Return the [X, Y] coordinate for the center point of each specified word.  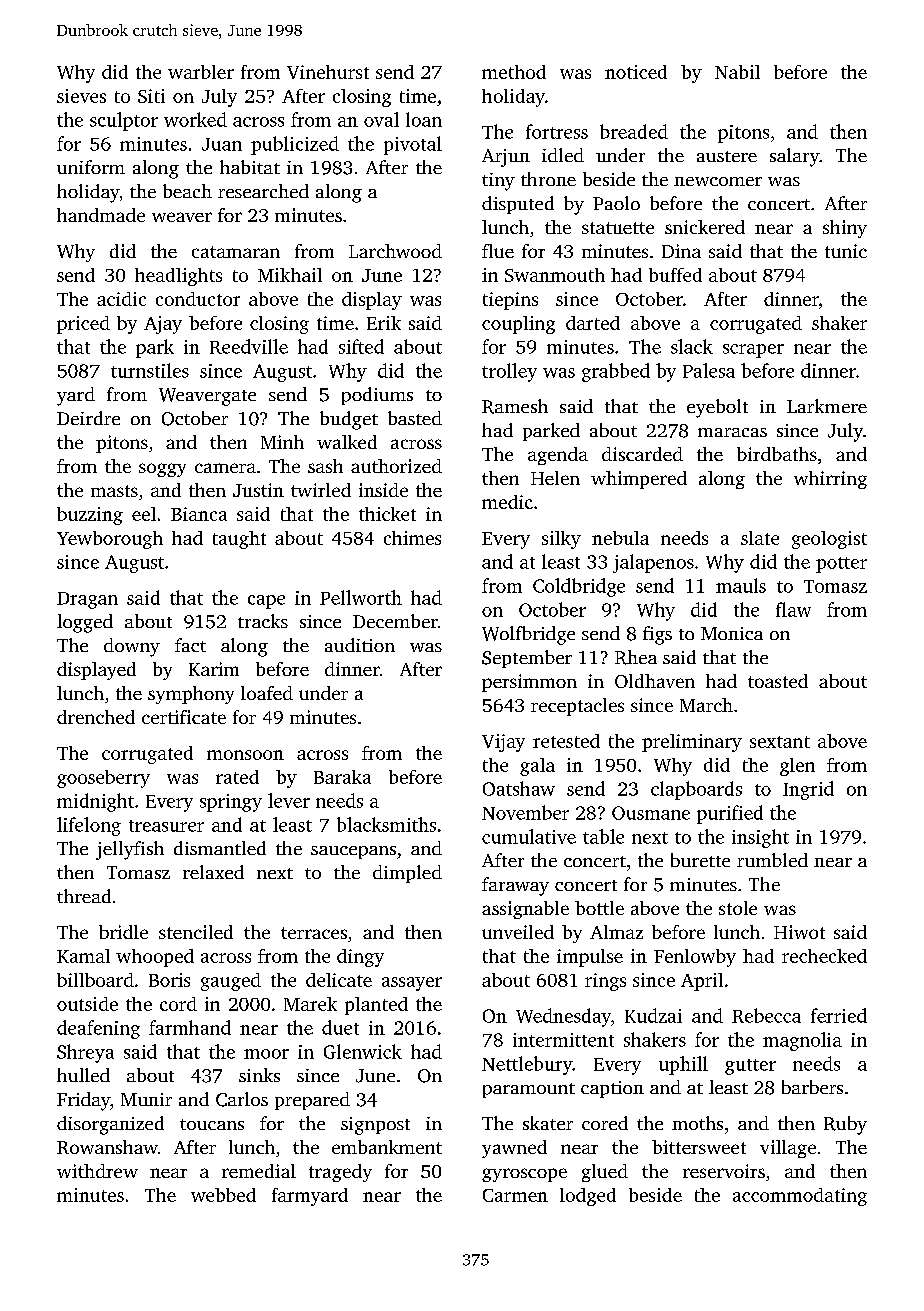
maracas [732, 432]
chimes [412, 538]
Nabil [737, 72]
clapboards [696, 790]
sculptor [124, 121]
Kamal [83, 956]
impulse [590, 958]
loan [424, 119]
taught [239, 540]
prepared [312, 1101]
